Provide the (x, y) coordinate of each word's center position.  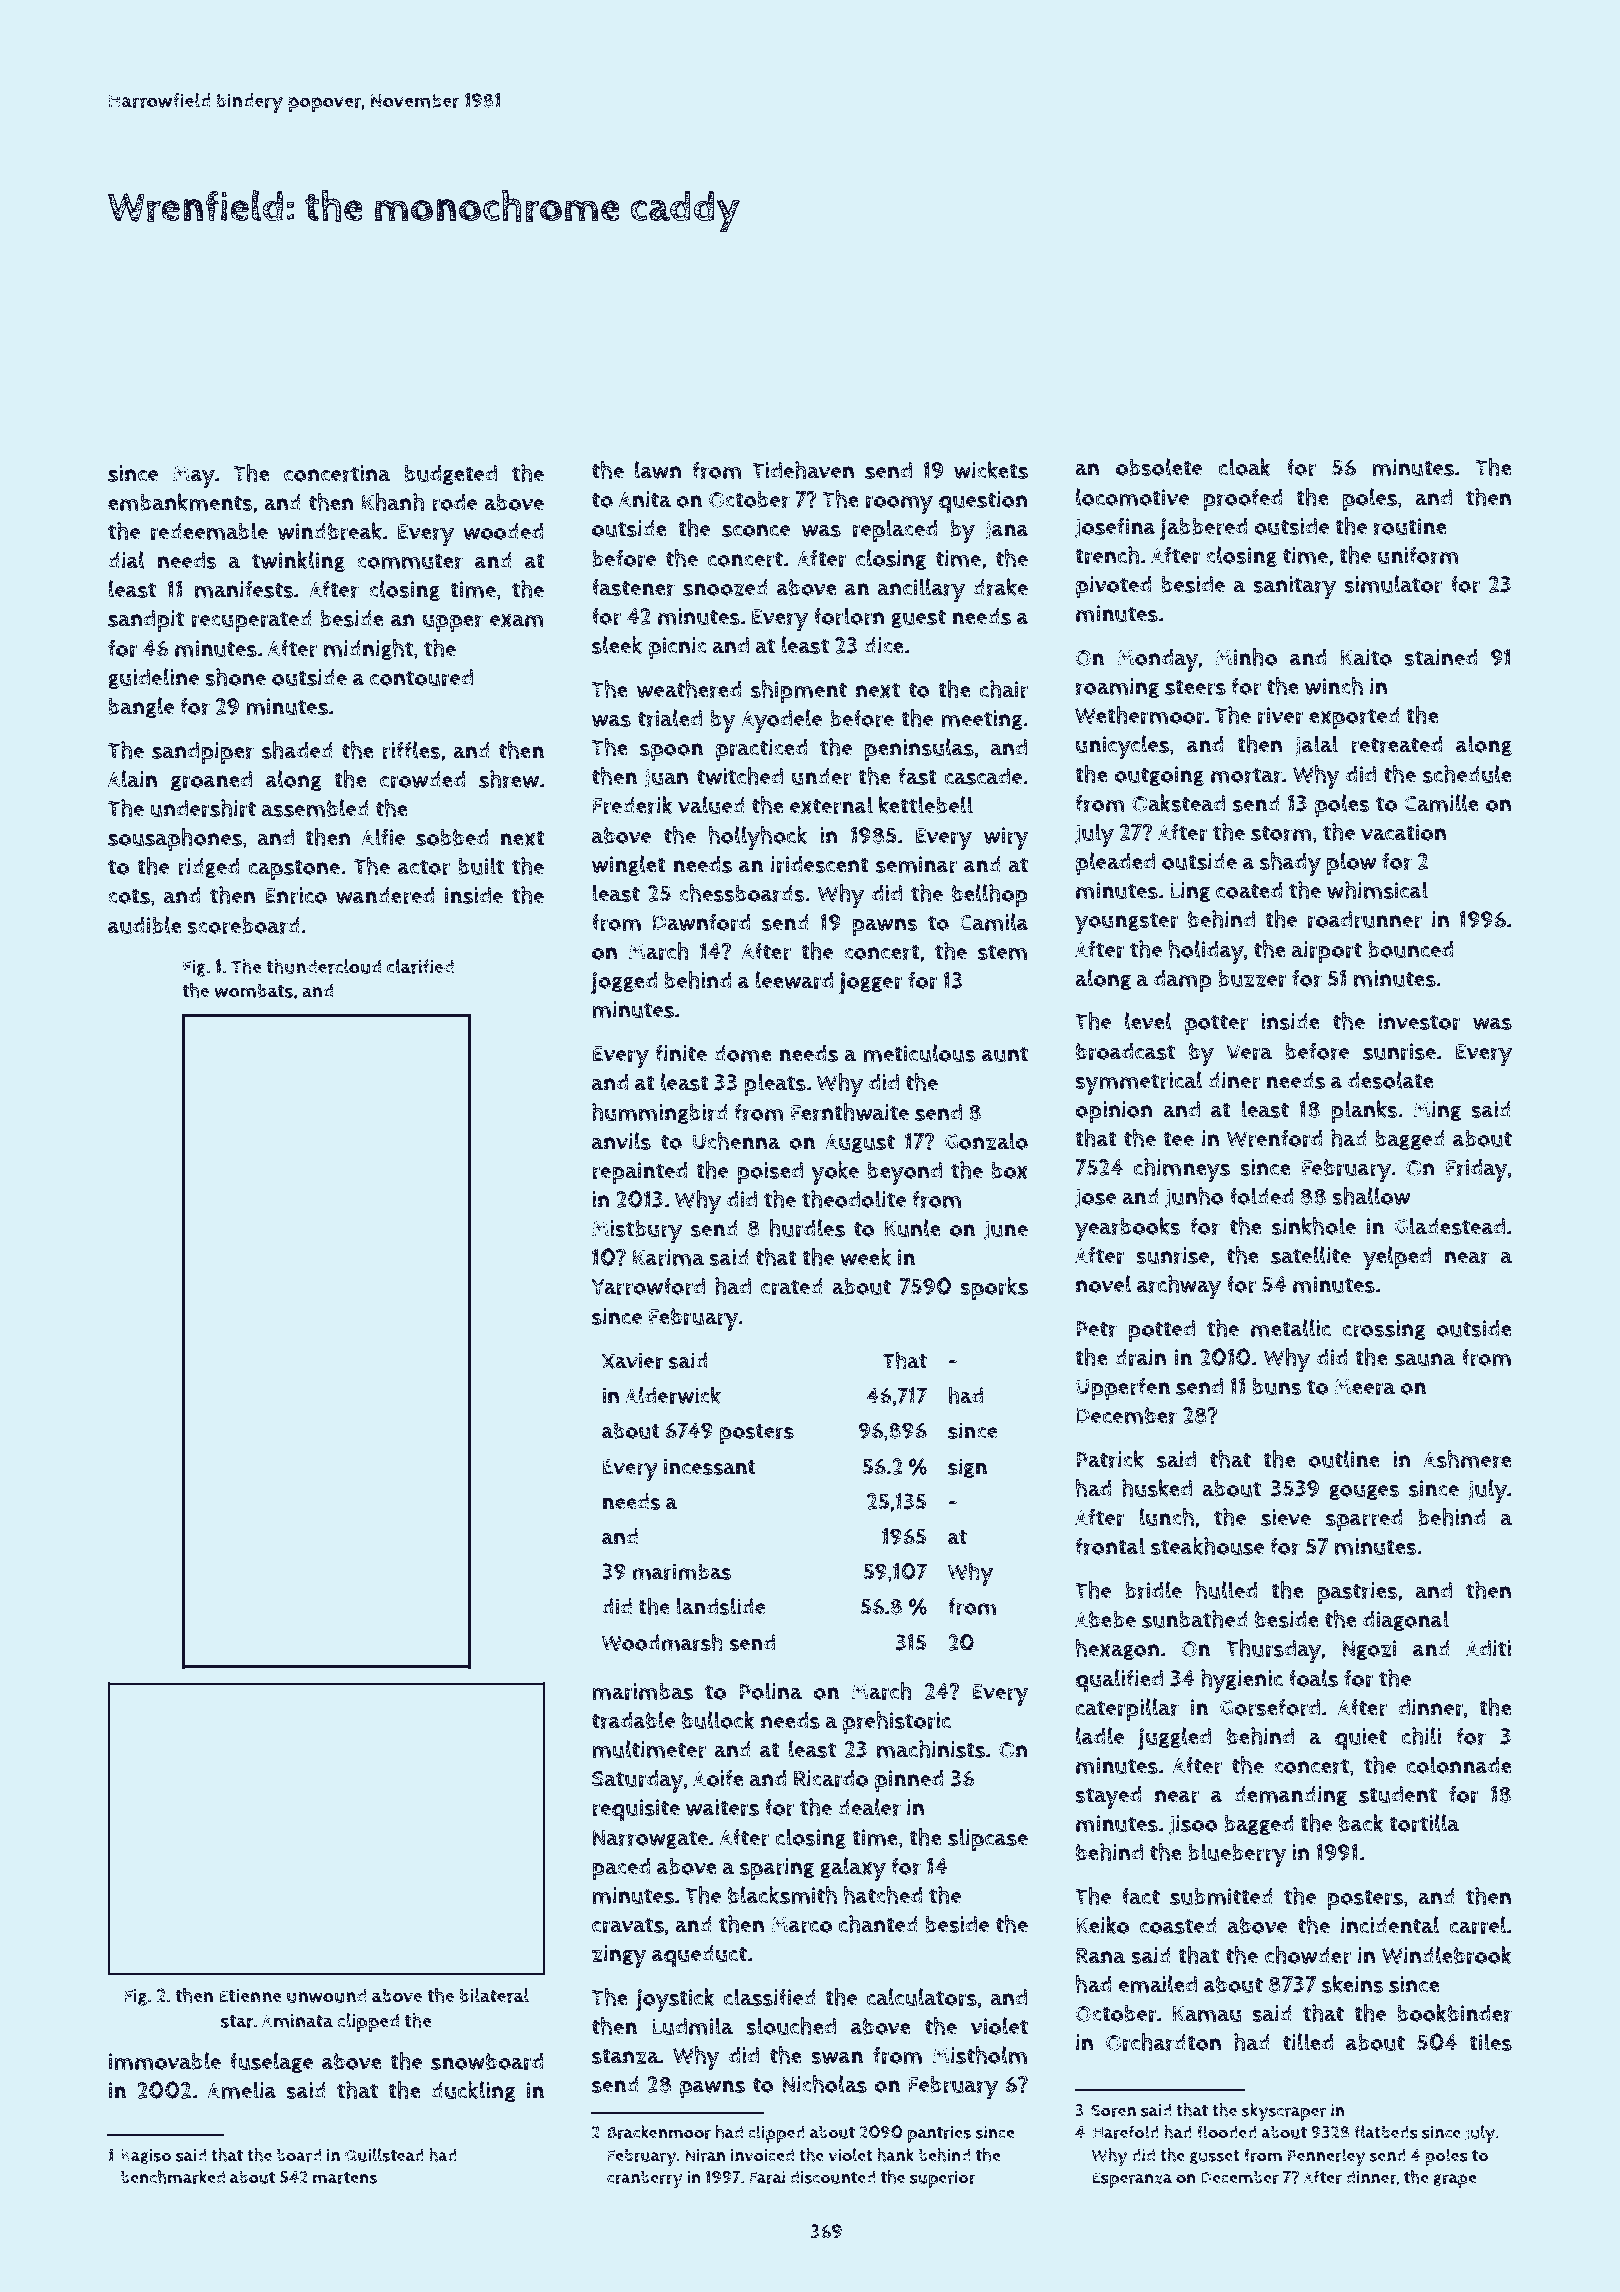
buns (1277, 1386)
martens (345, 2178)
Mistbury (637, 1231)
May (194, 477)
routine (1410, 526)
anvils (621, 1141)
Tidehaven (803, 470)
